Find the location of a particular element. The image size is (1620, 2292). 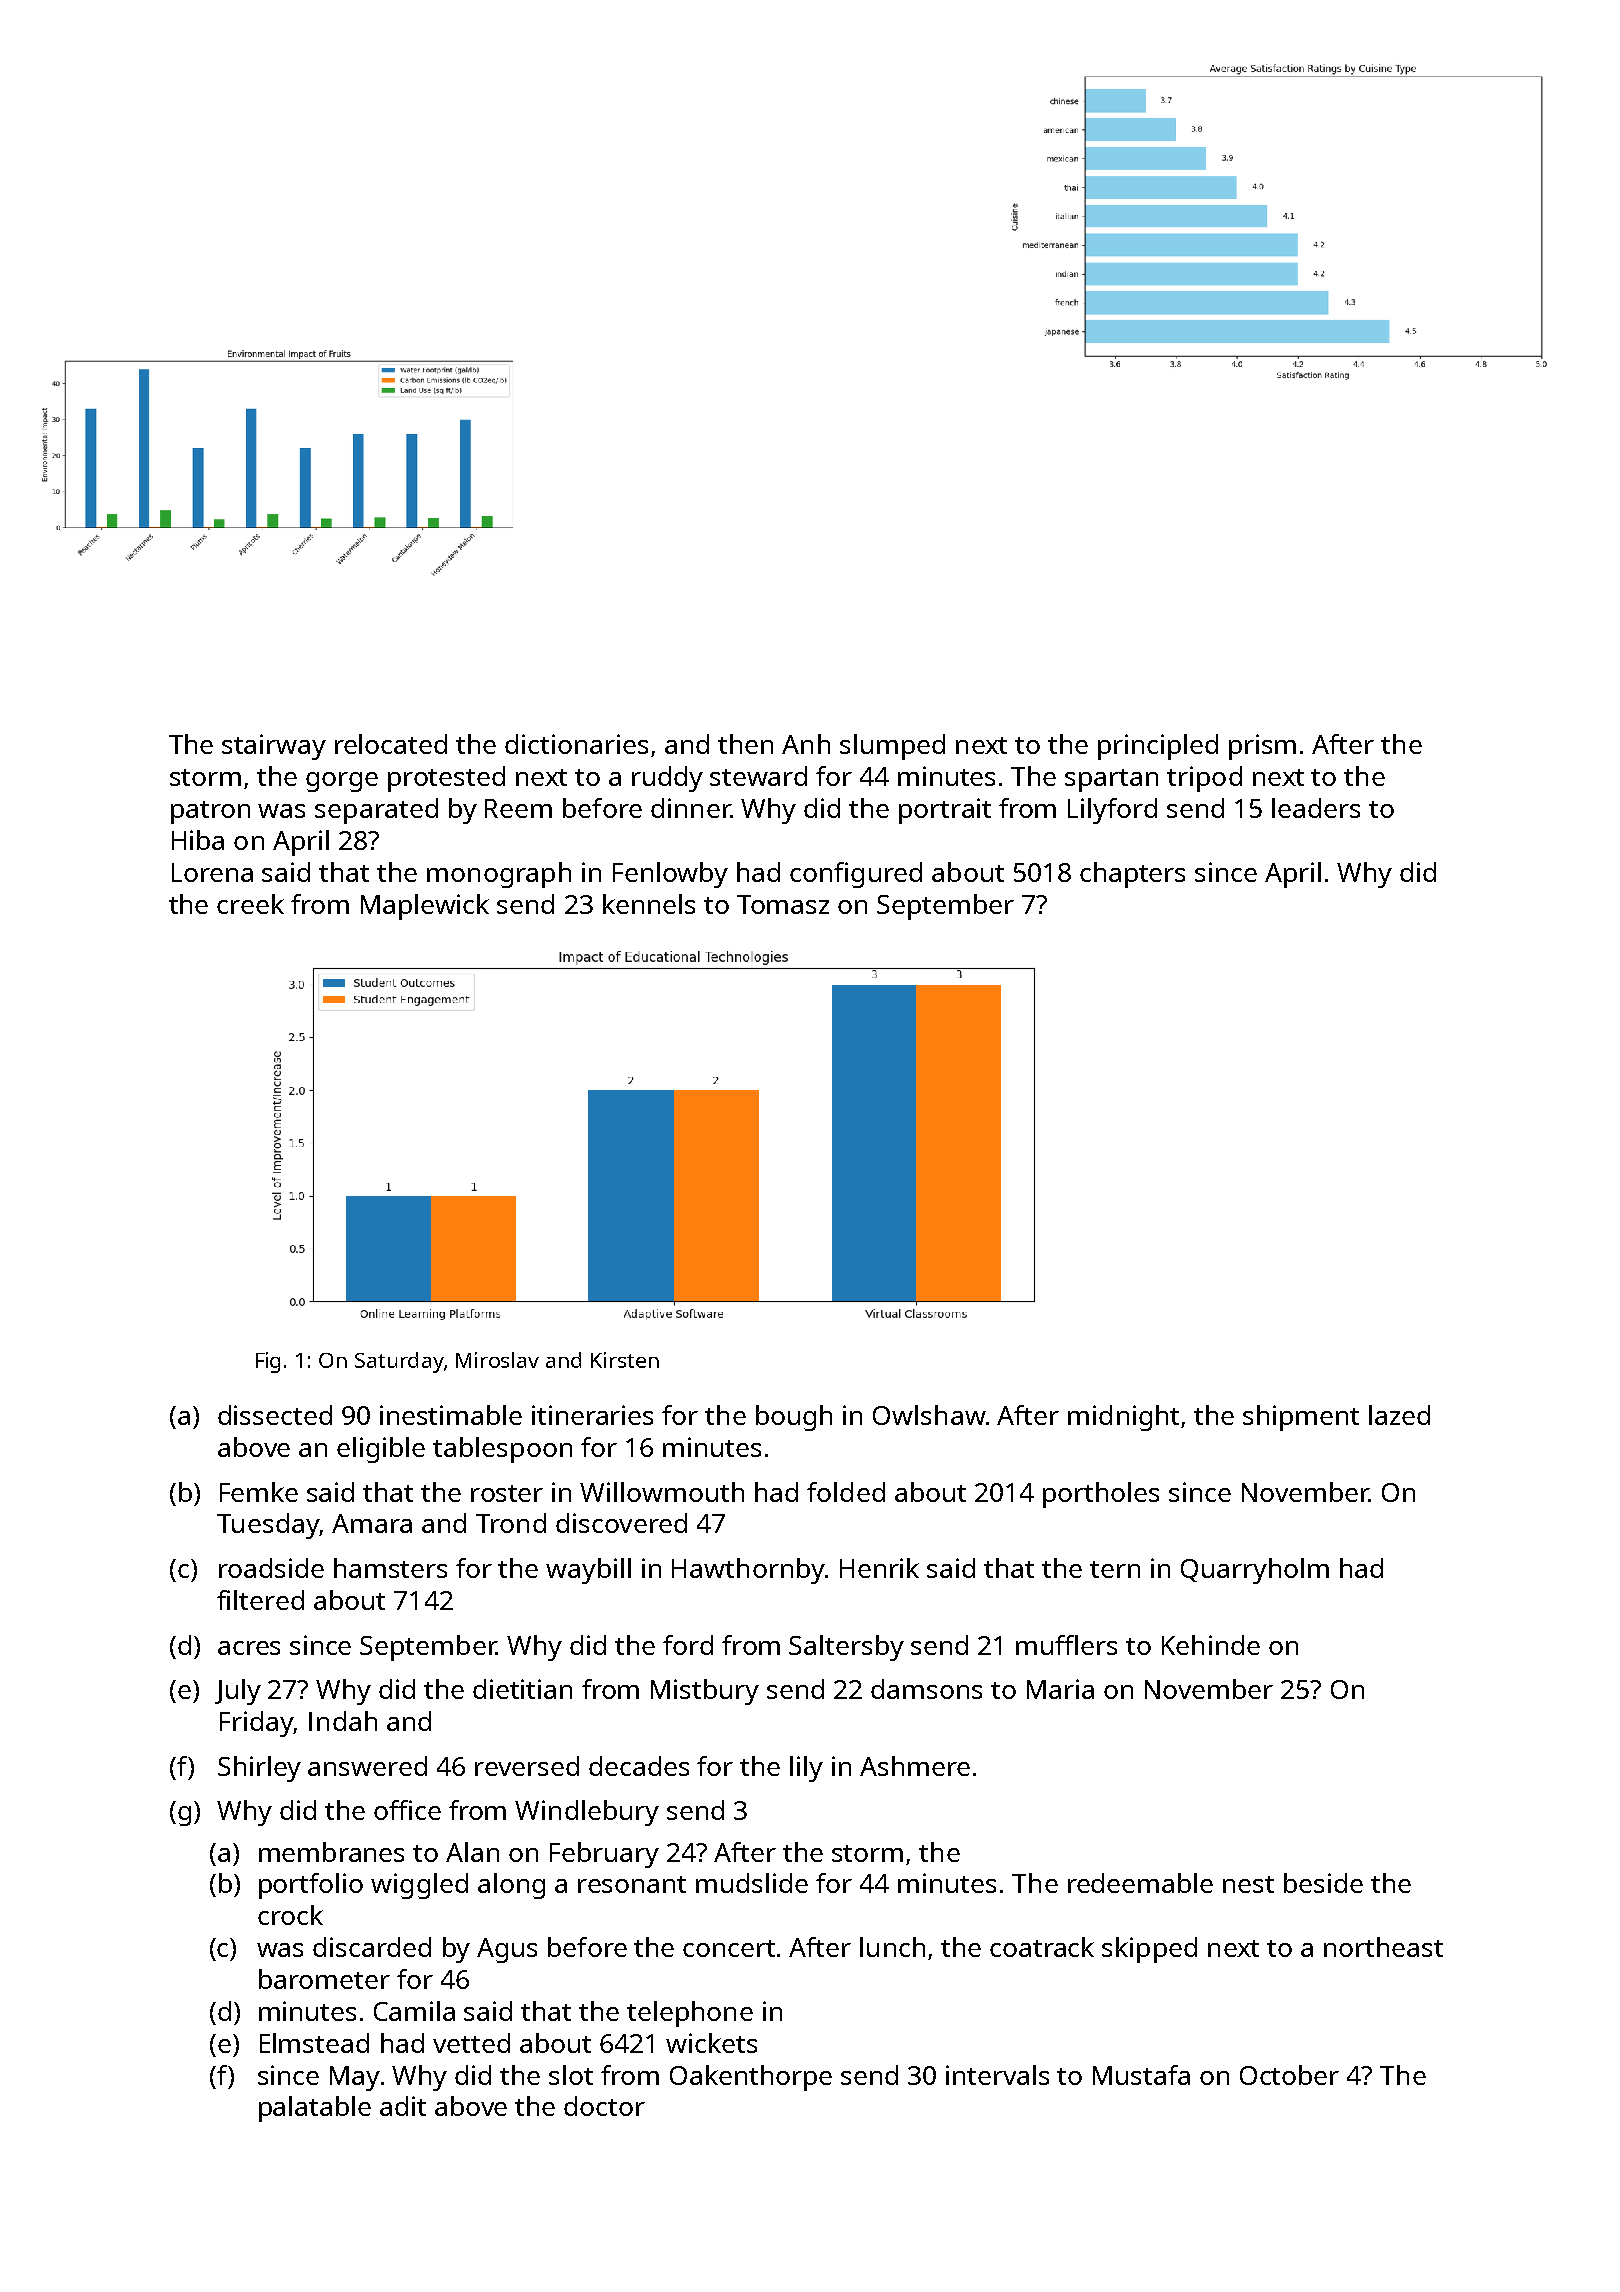

leaders is located at coordinates (1316, 808).
